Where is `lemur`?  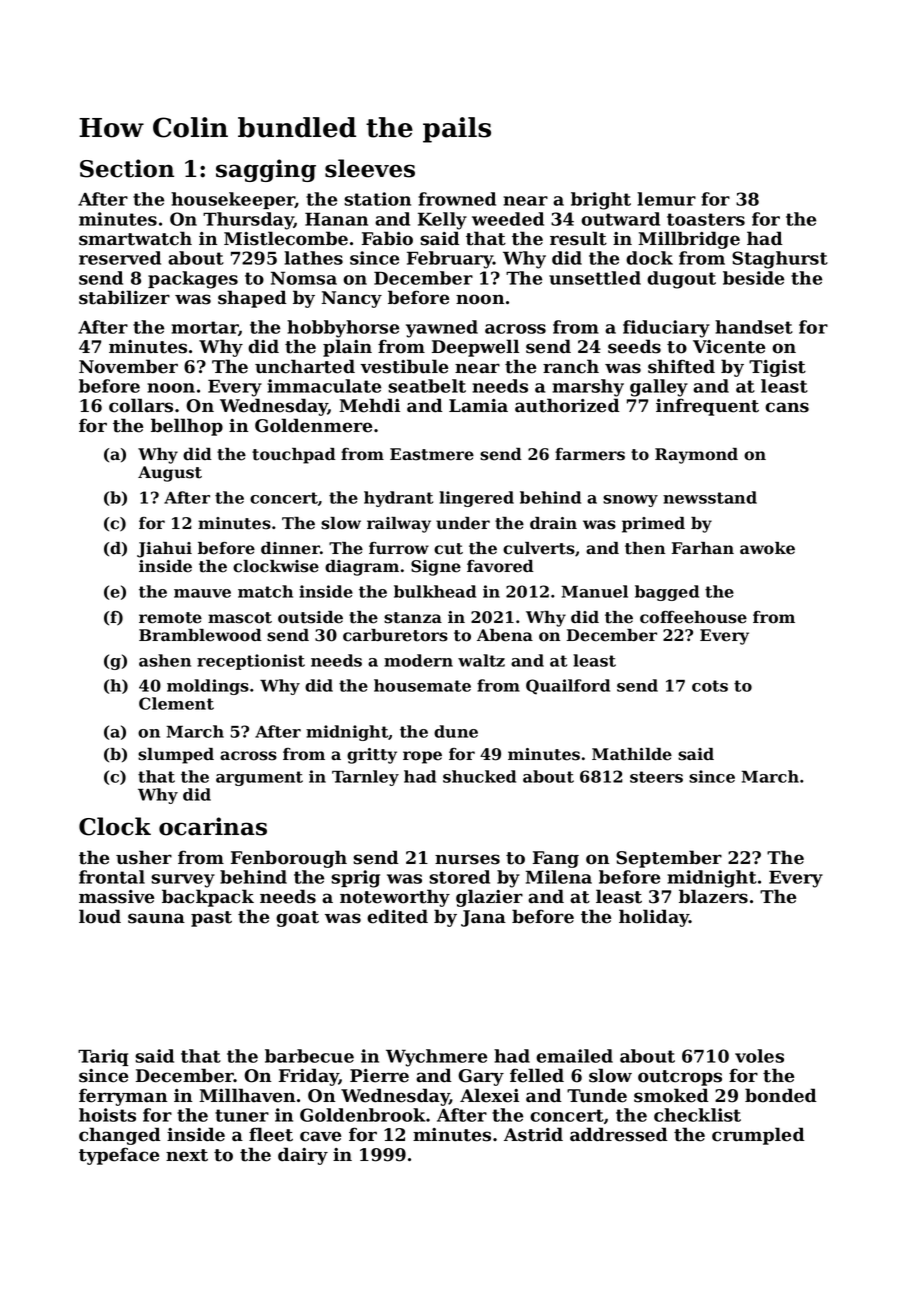
lemur is located at coordinates (666, 199).
